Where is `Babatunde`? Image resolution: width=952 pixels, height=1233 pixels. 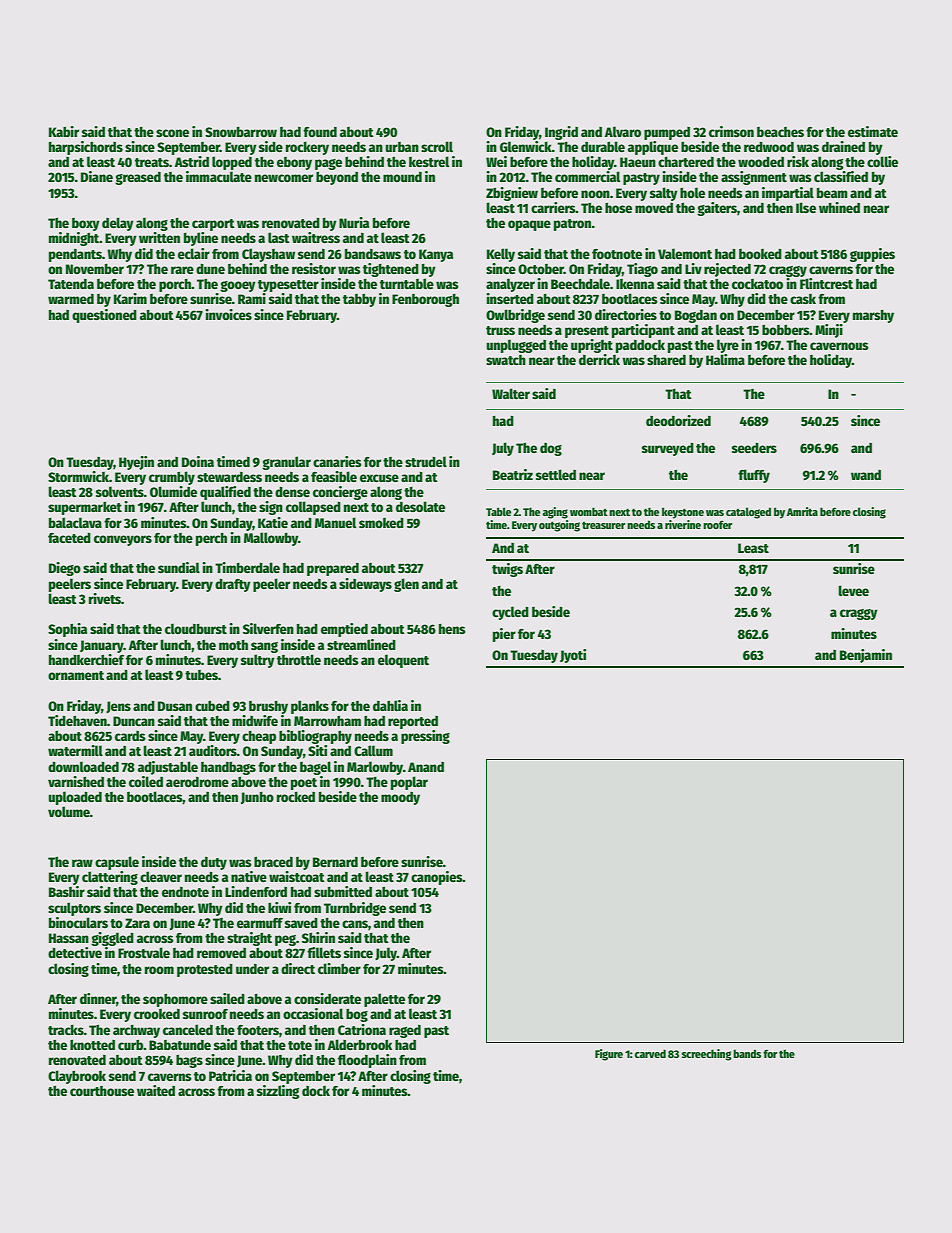
Babatunde is located at coordinates (180, 1045).
